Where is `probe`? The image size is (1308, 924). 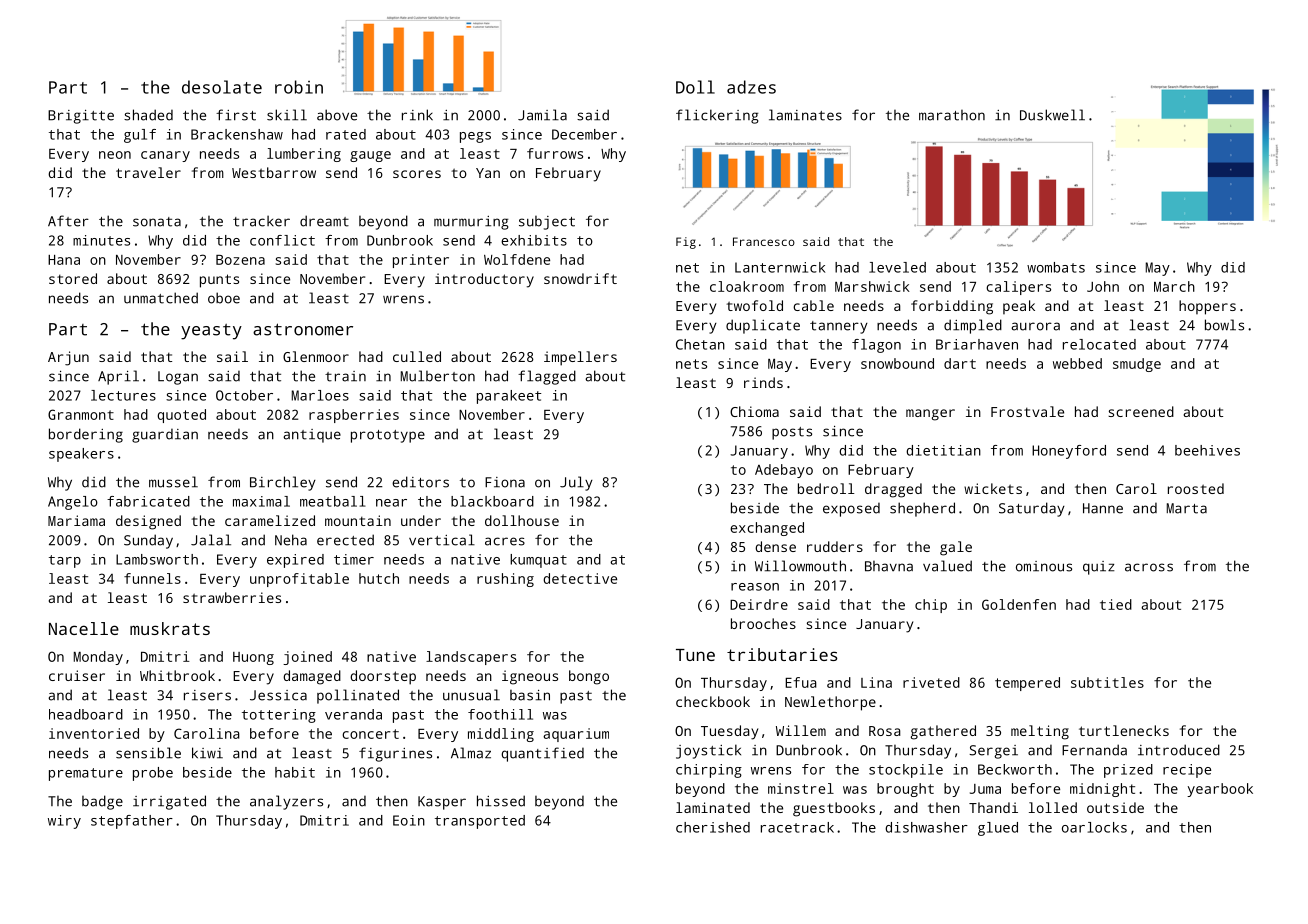
probe is located at coordinates (153, 774).
